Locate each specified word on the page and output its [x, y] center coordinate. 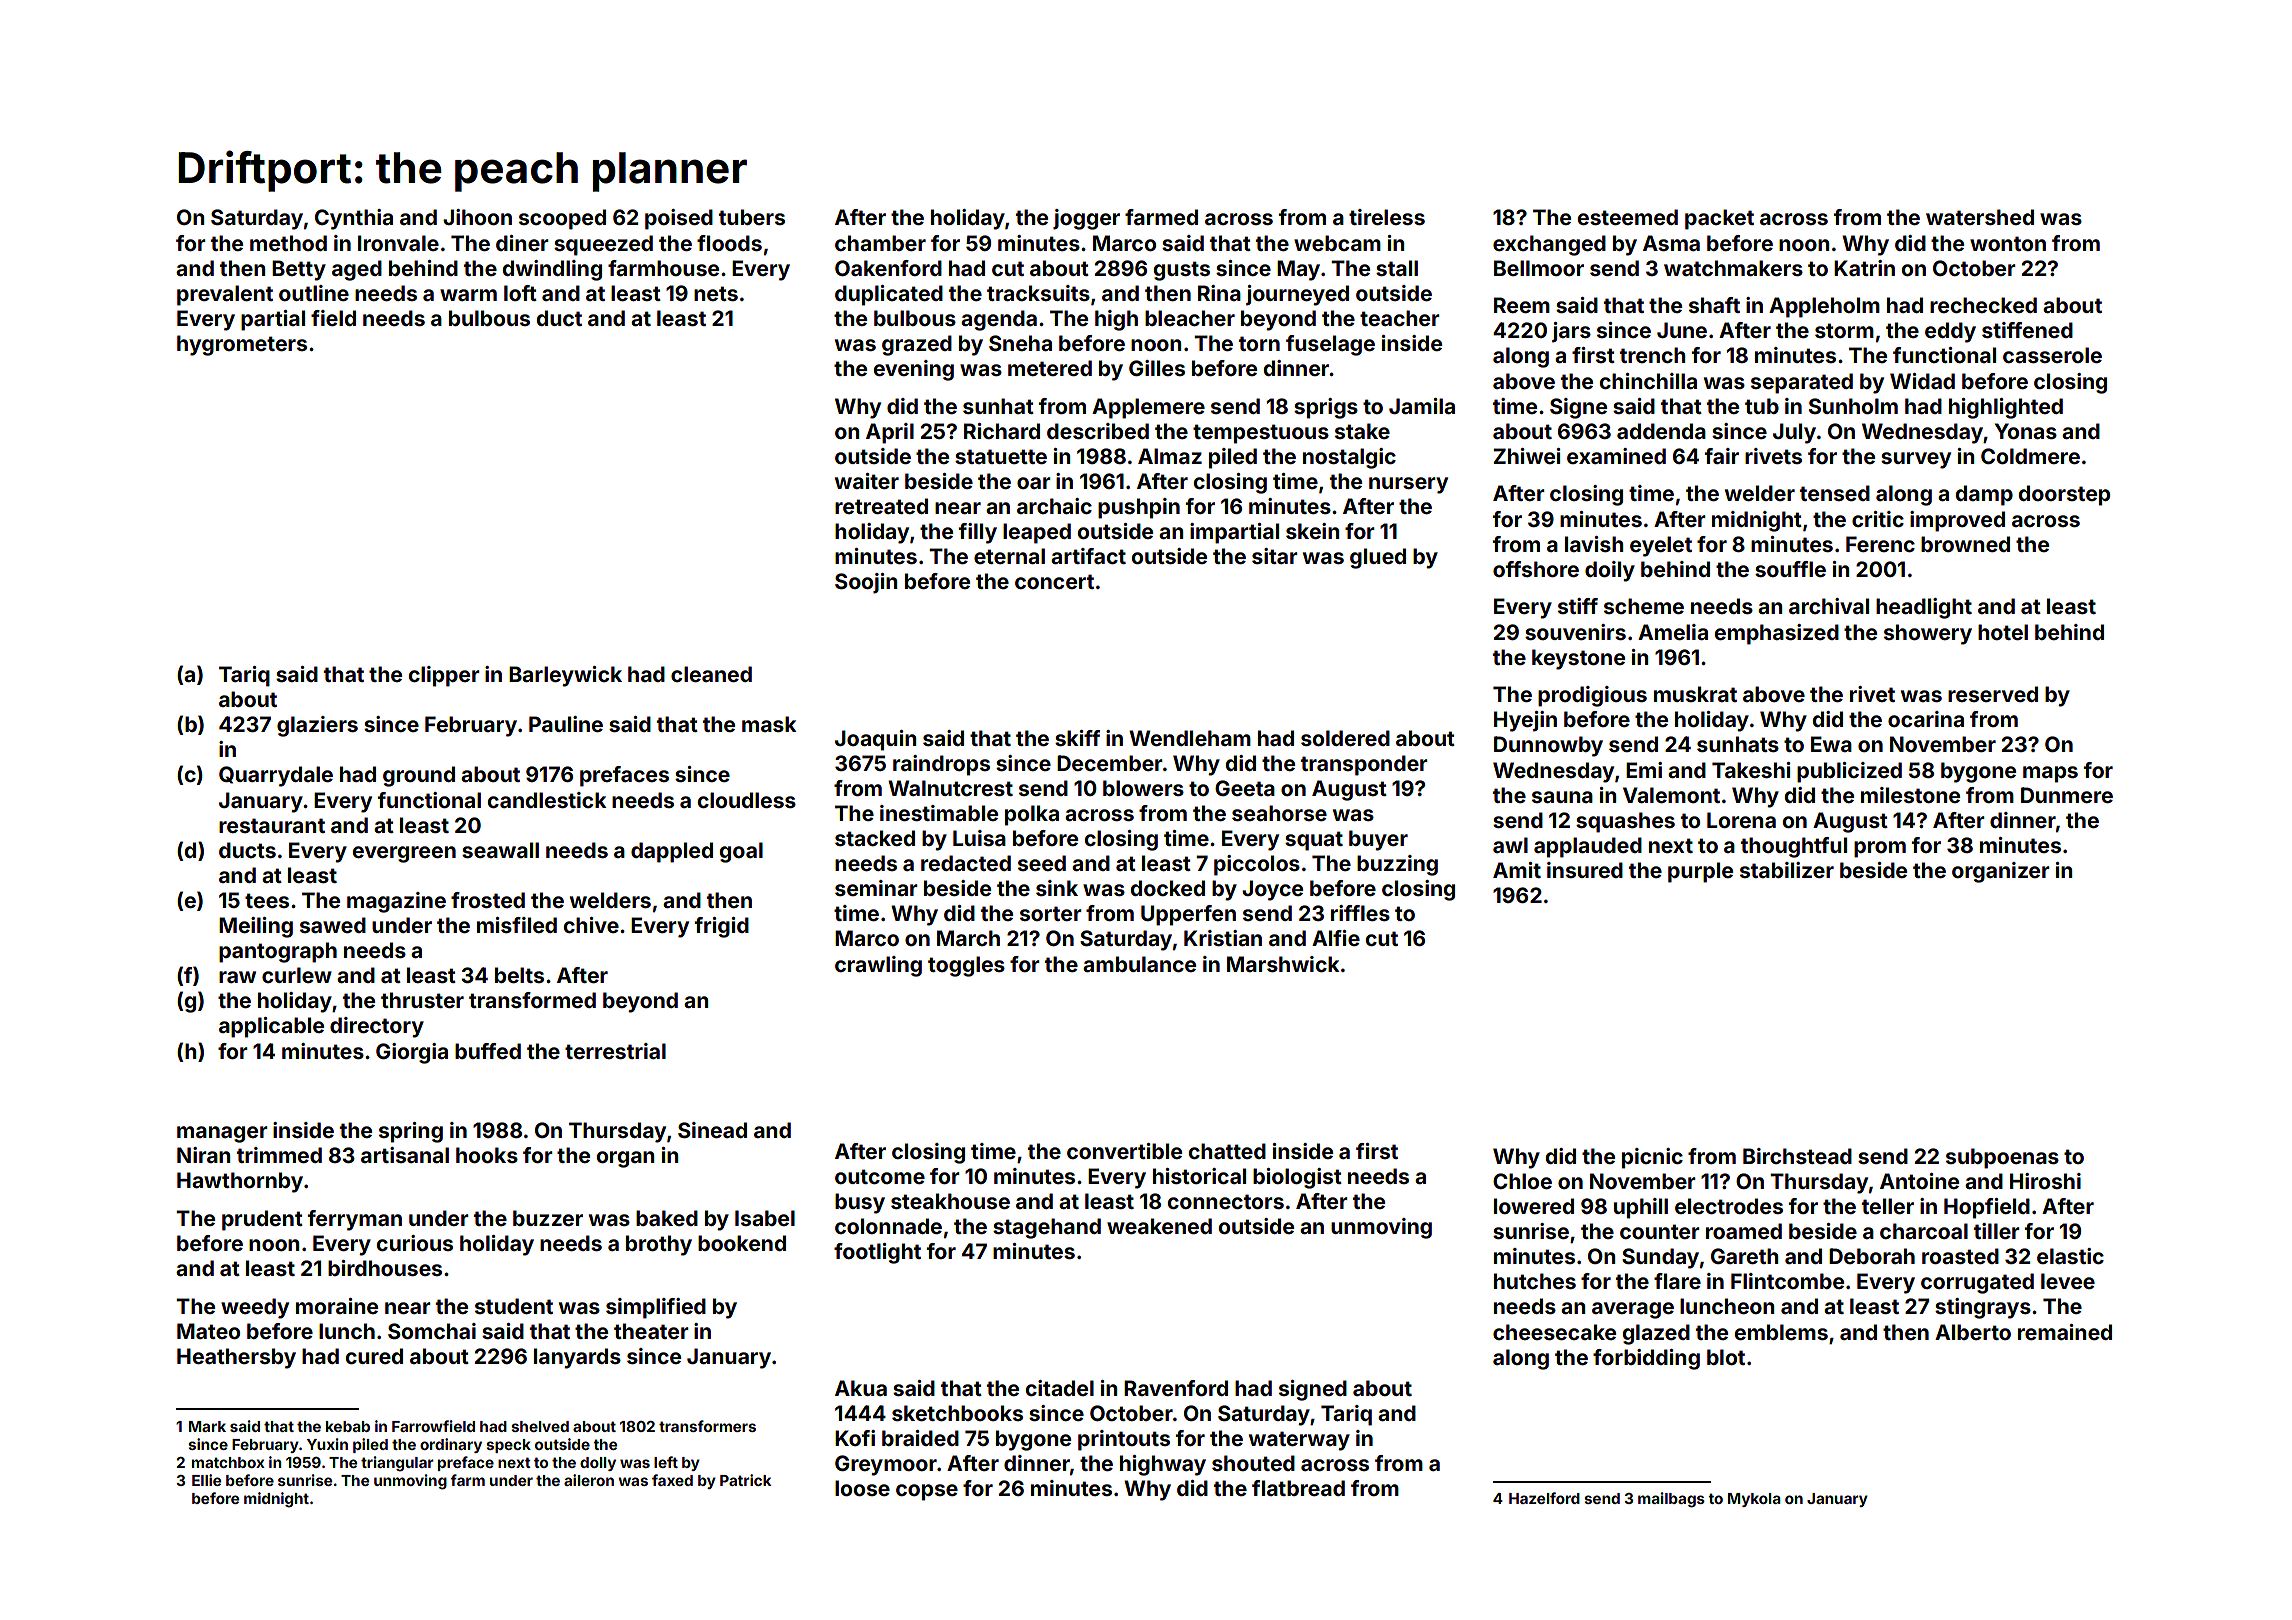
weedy [255, 1308]
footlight [877, 1253]
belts [519, 975]
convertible [1124, 1151]
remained [2065, 1332]
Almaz [1170, 456]
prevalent [225, 295]
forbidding [1646, 1359]
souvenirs [1575, 632]
